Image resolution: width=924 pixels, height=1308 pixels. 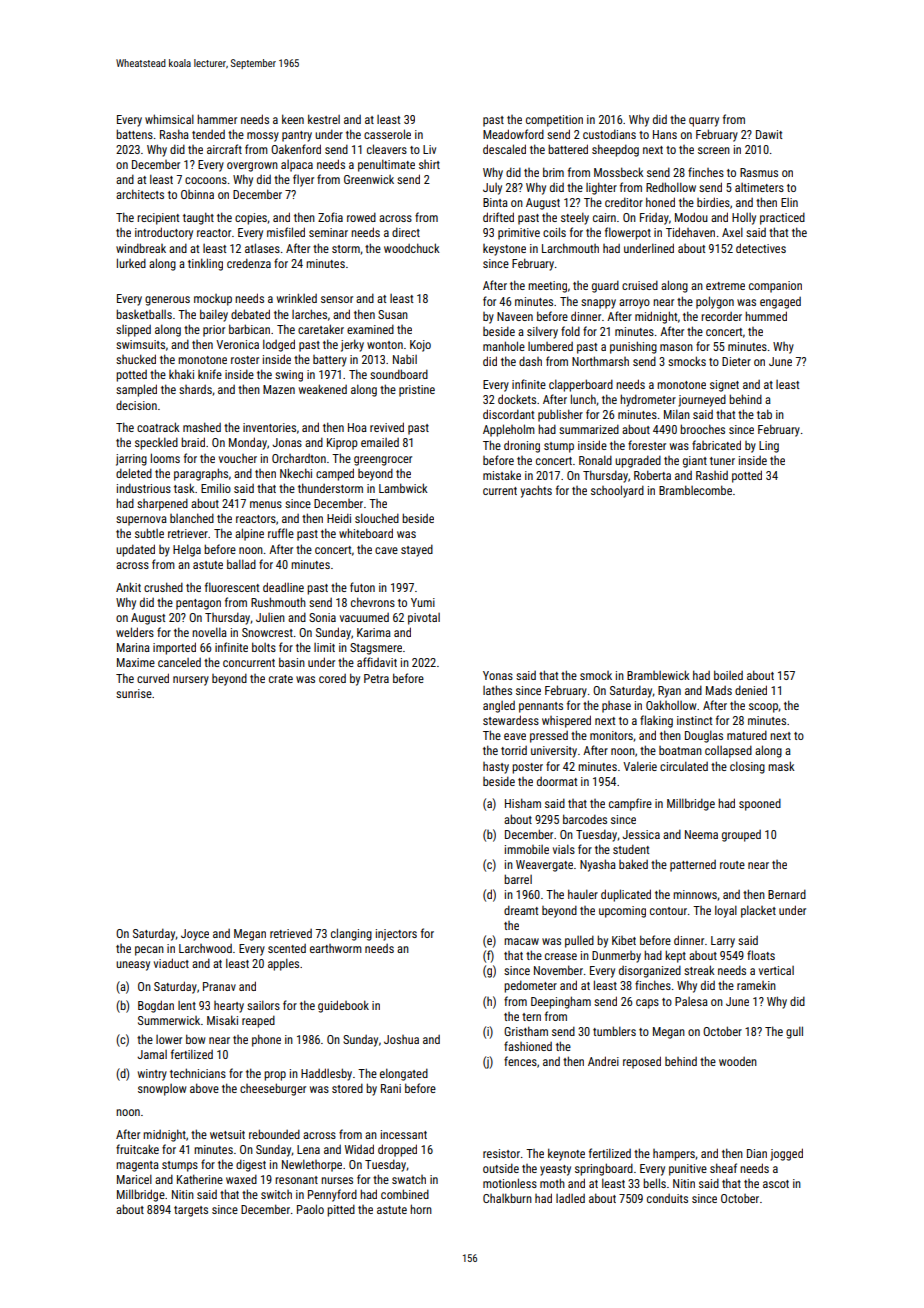 I want to click on ascot, so click(x=776, y=1184).
